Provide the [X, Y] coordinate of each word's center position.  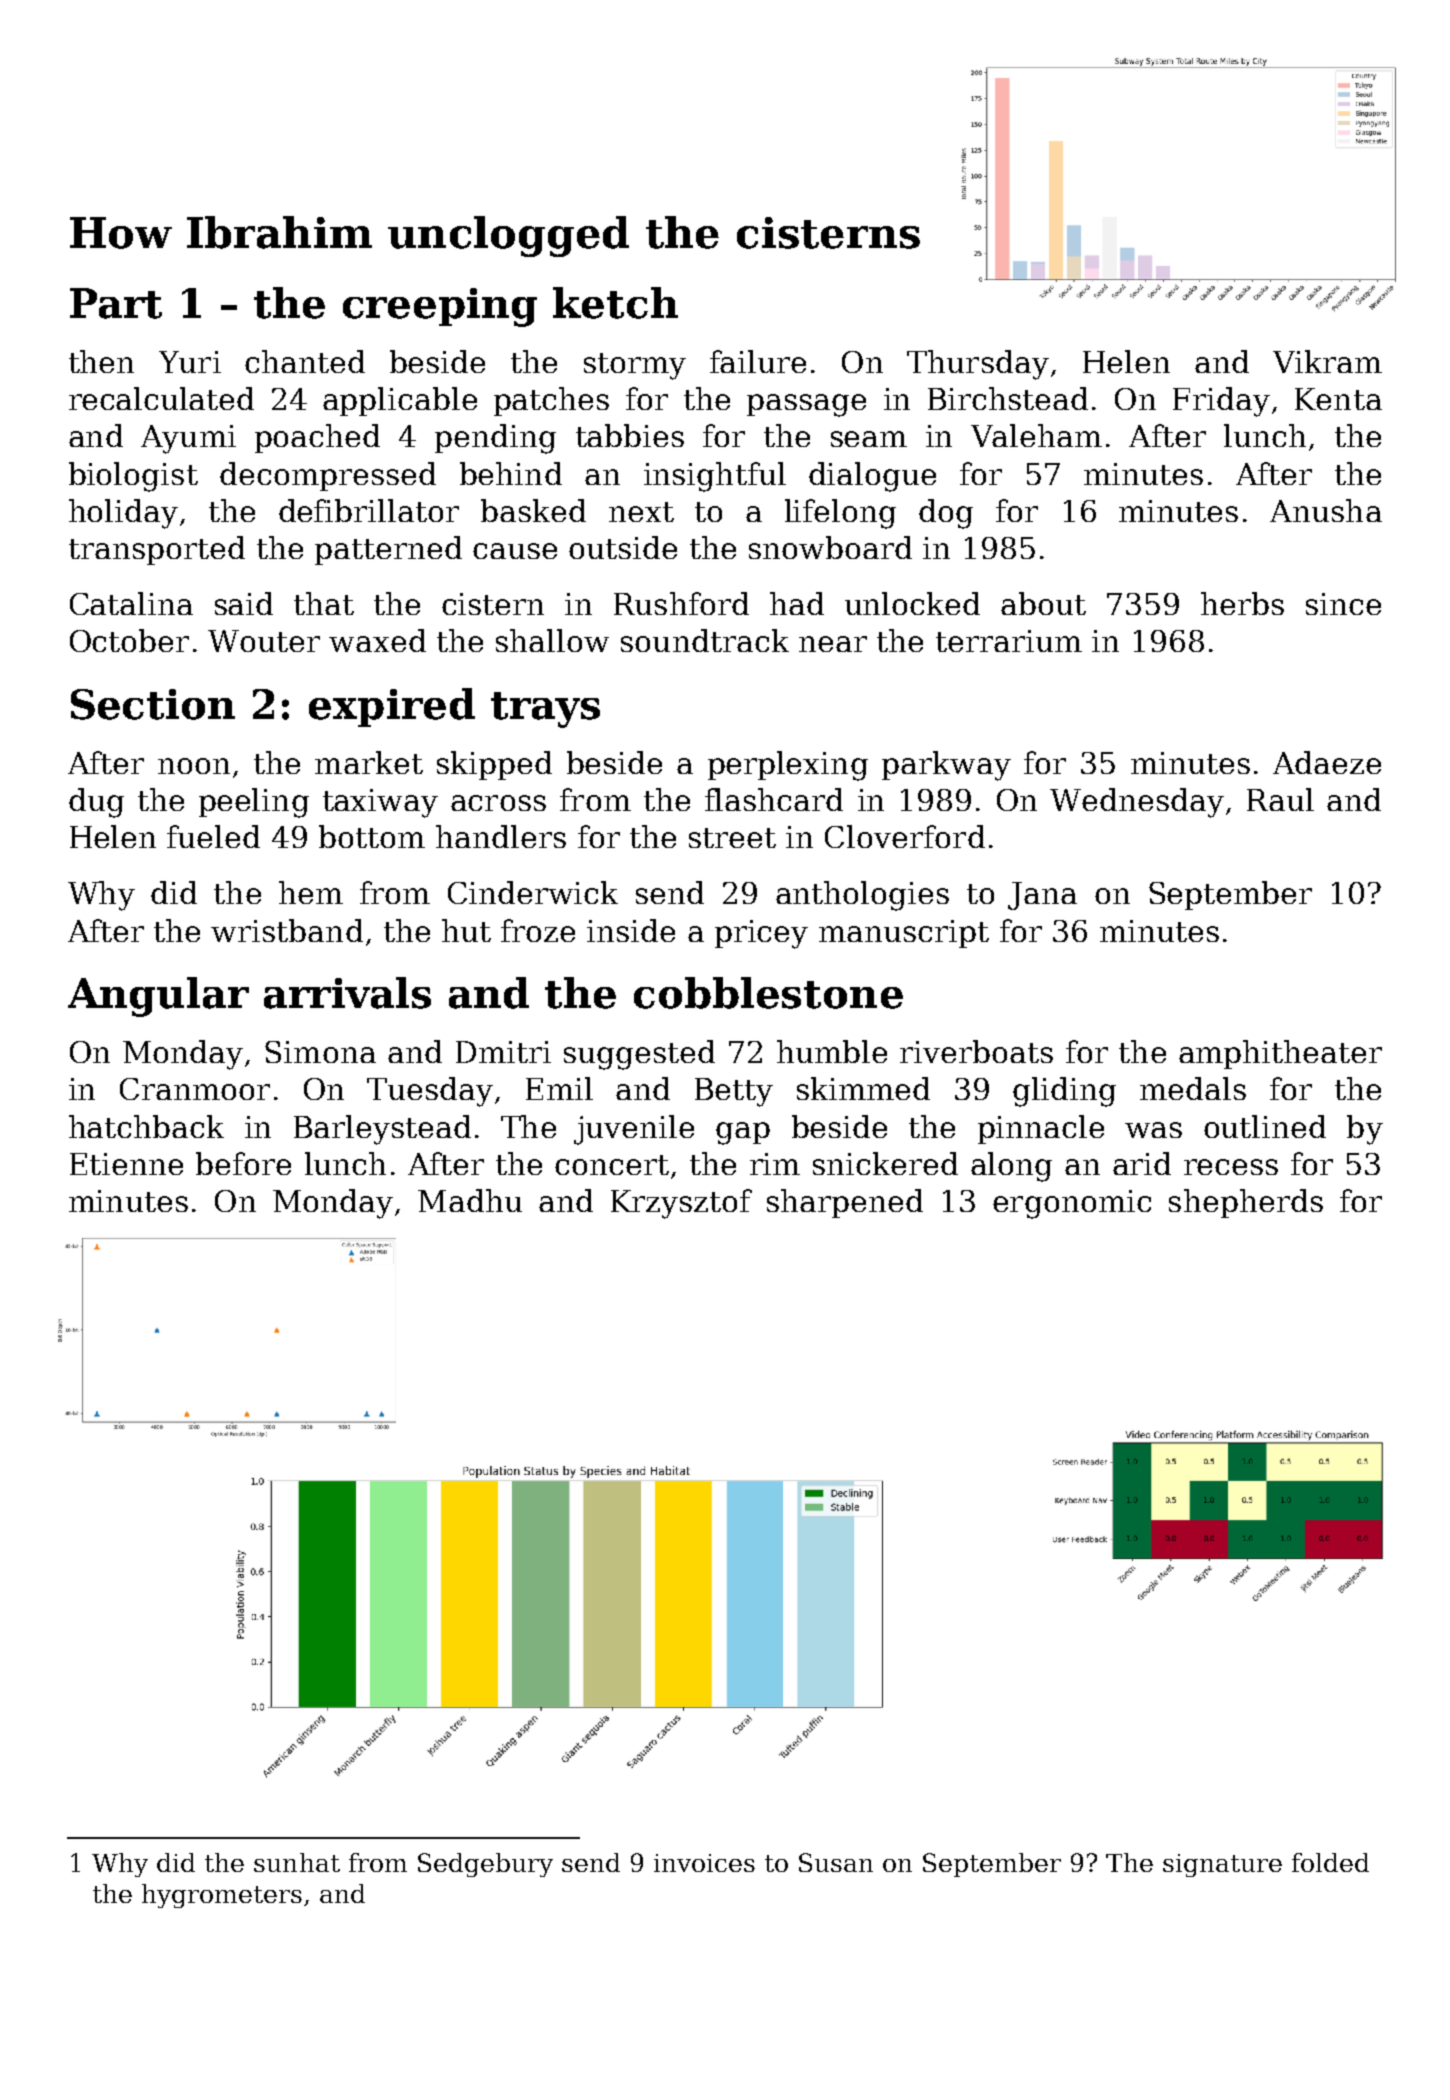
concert [612, 1165]
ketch [615, 303]
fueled [213, 836]
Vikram [1327, 361]
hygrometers [222, 1896]
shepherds [1246, 1203]
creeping [440, 307]
